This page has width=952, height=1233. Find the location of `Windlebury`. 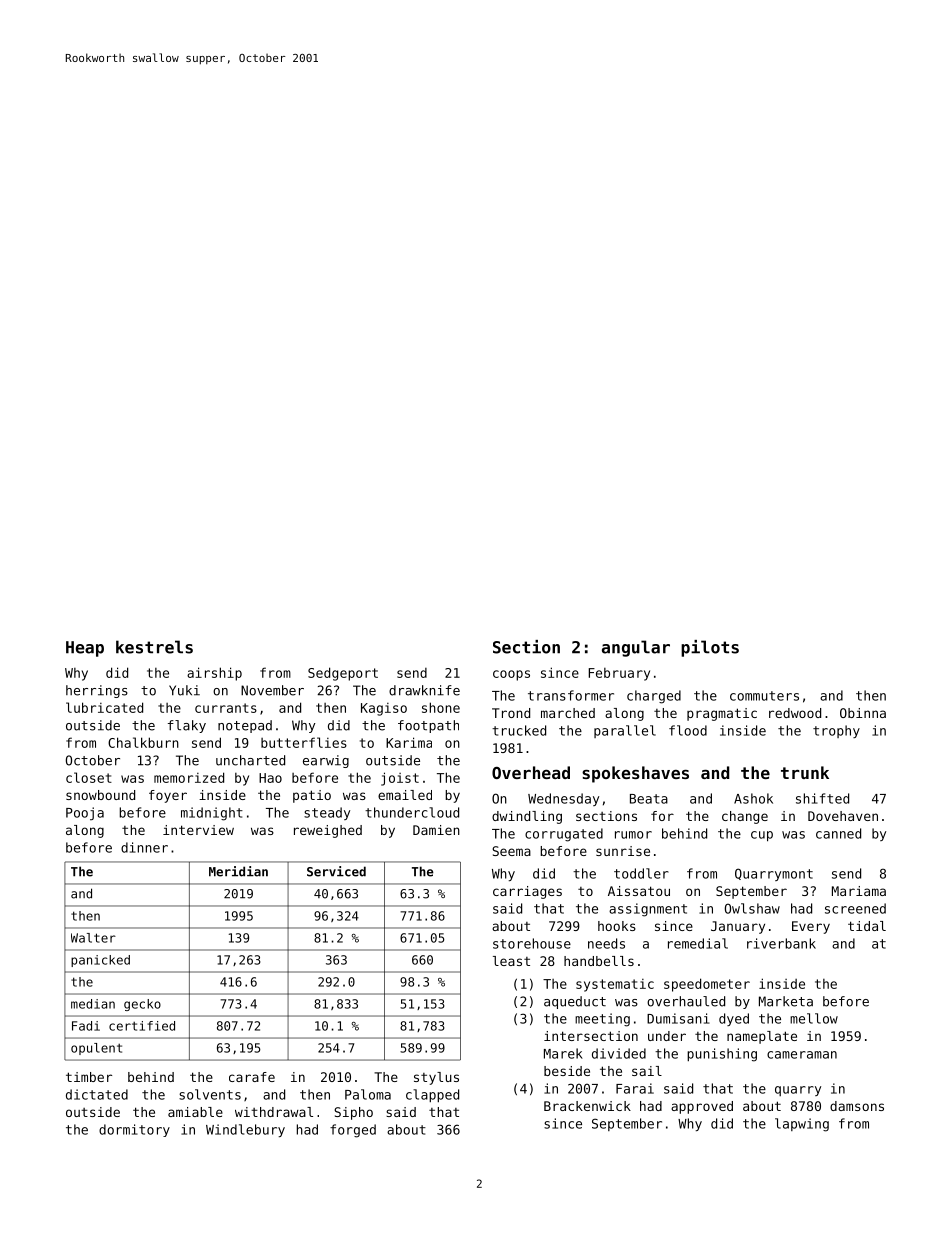

Windlebury is located at coordinates (245, 1130).
